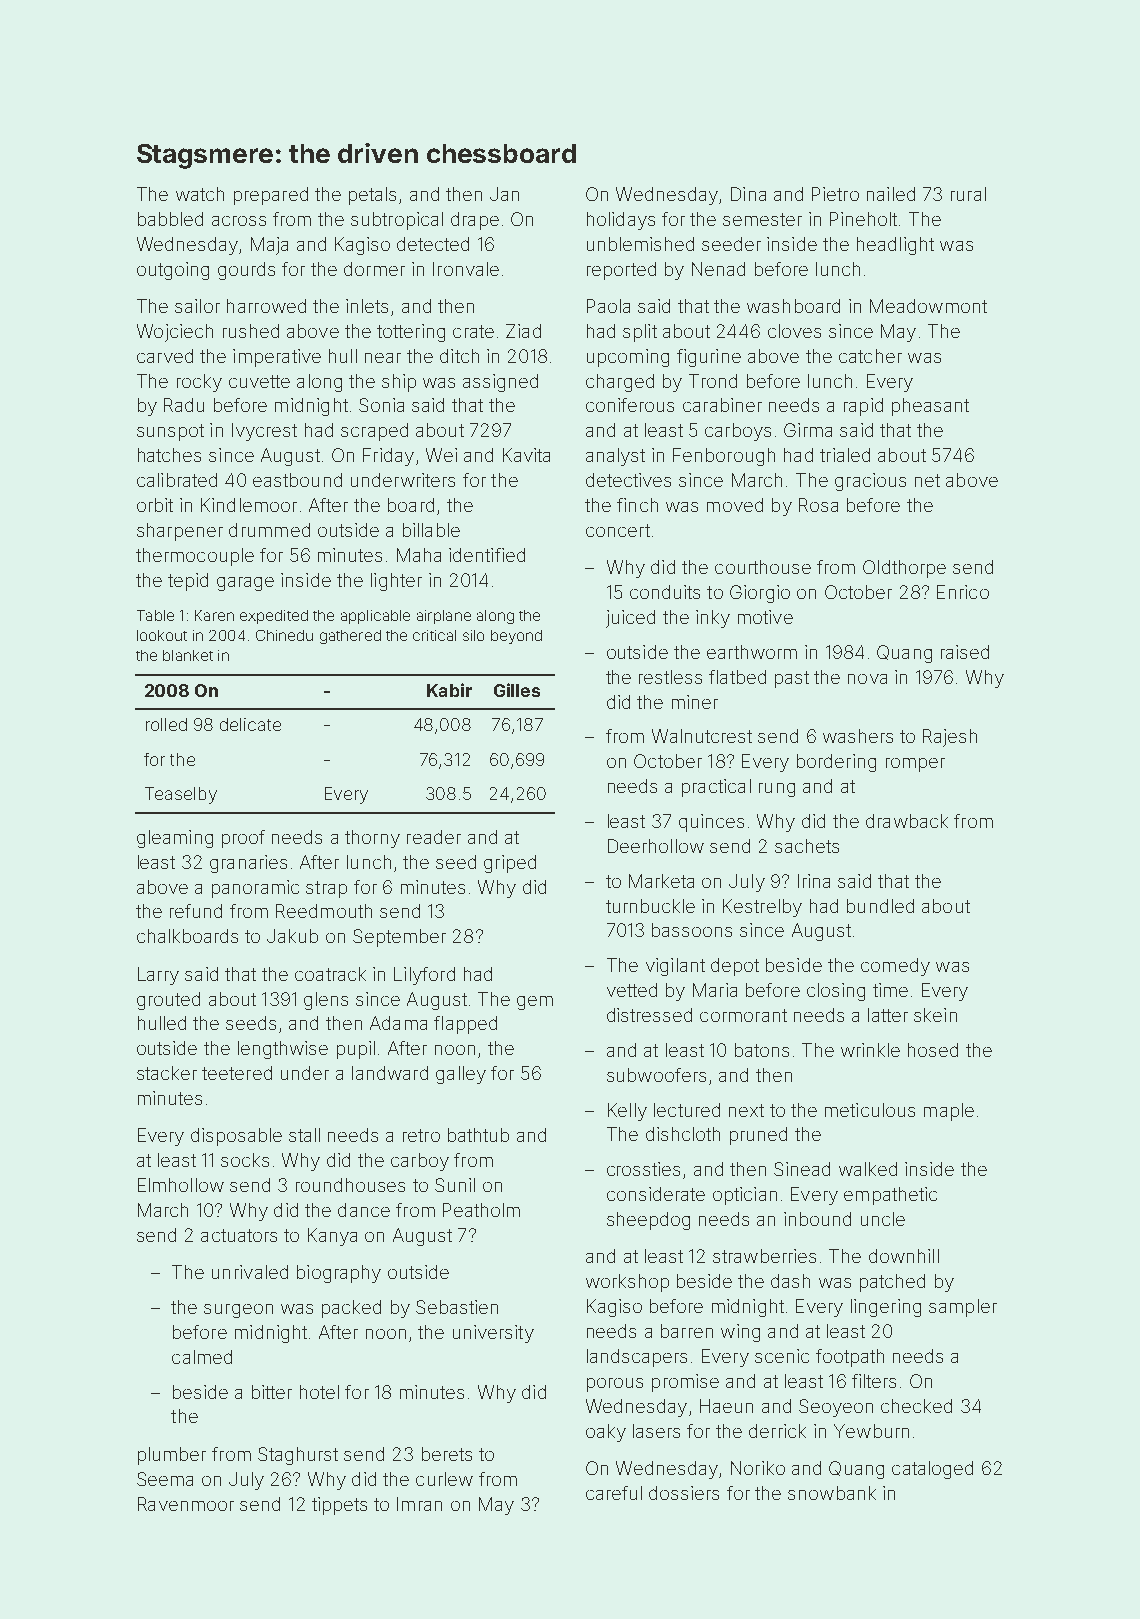 This document has width=1140, height=1619. Describe the element at coordinates (181, 795) in the document. I see `Teaselby` at that location.
